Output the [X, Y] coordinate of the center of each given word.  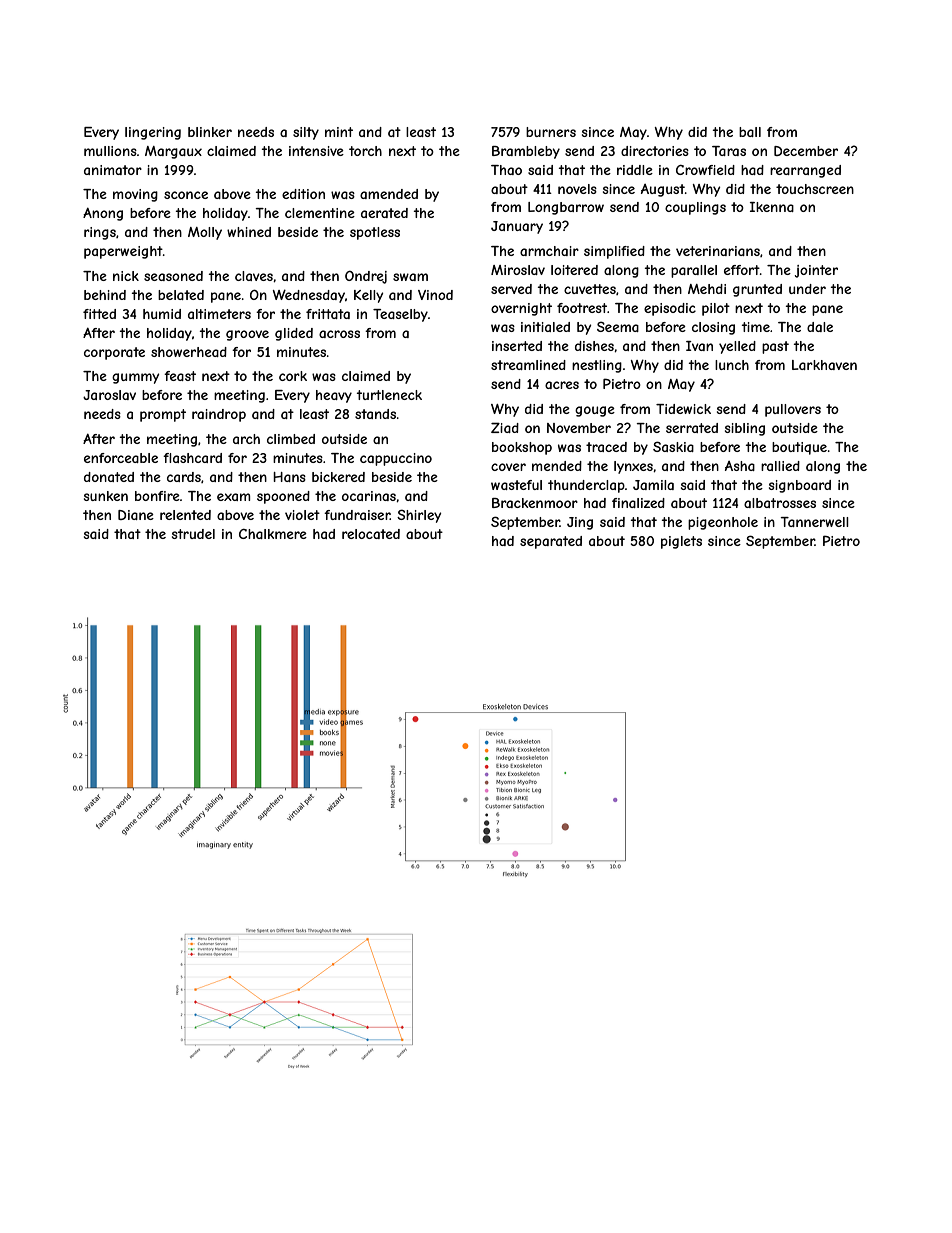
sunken [106, 496]
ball [750, 132]
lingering [153, 133]
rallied [780, 466]
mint [339, 132]
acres [562, 385]
